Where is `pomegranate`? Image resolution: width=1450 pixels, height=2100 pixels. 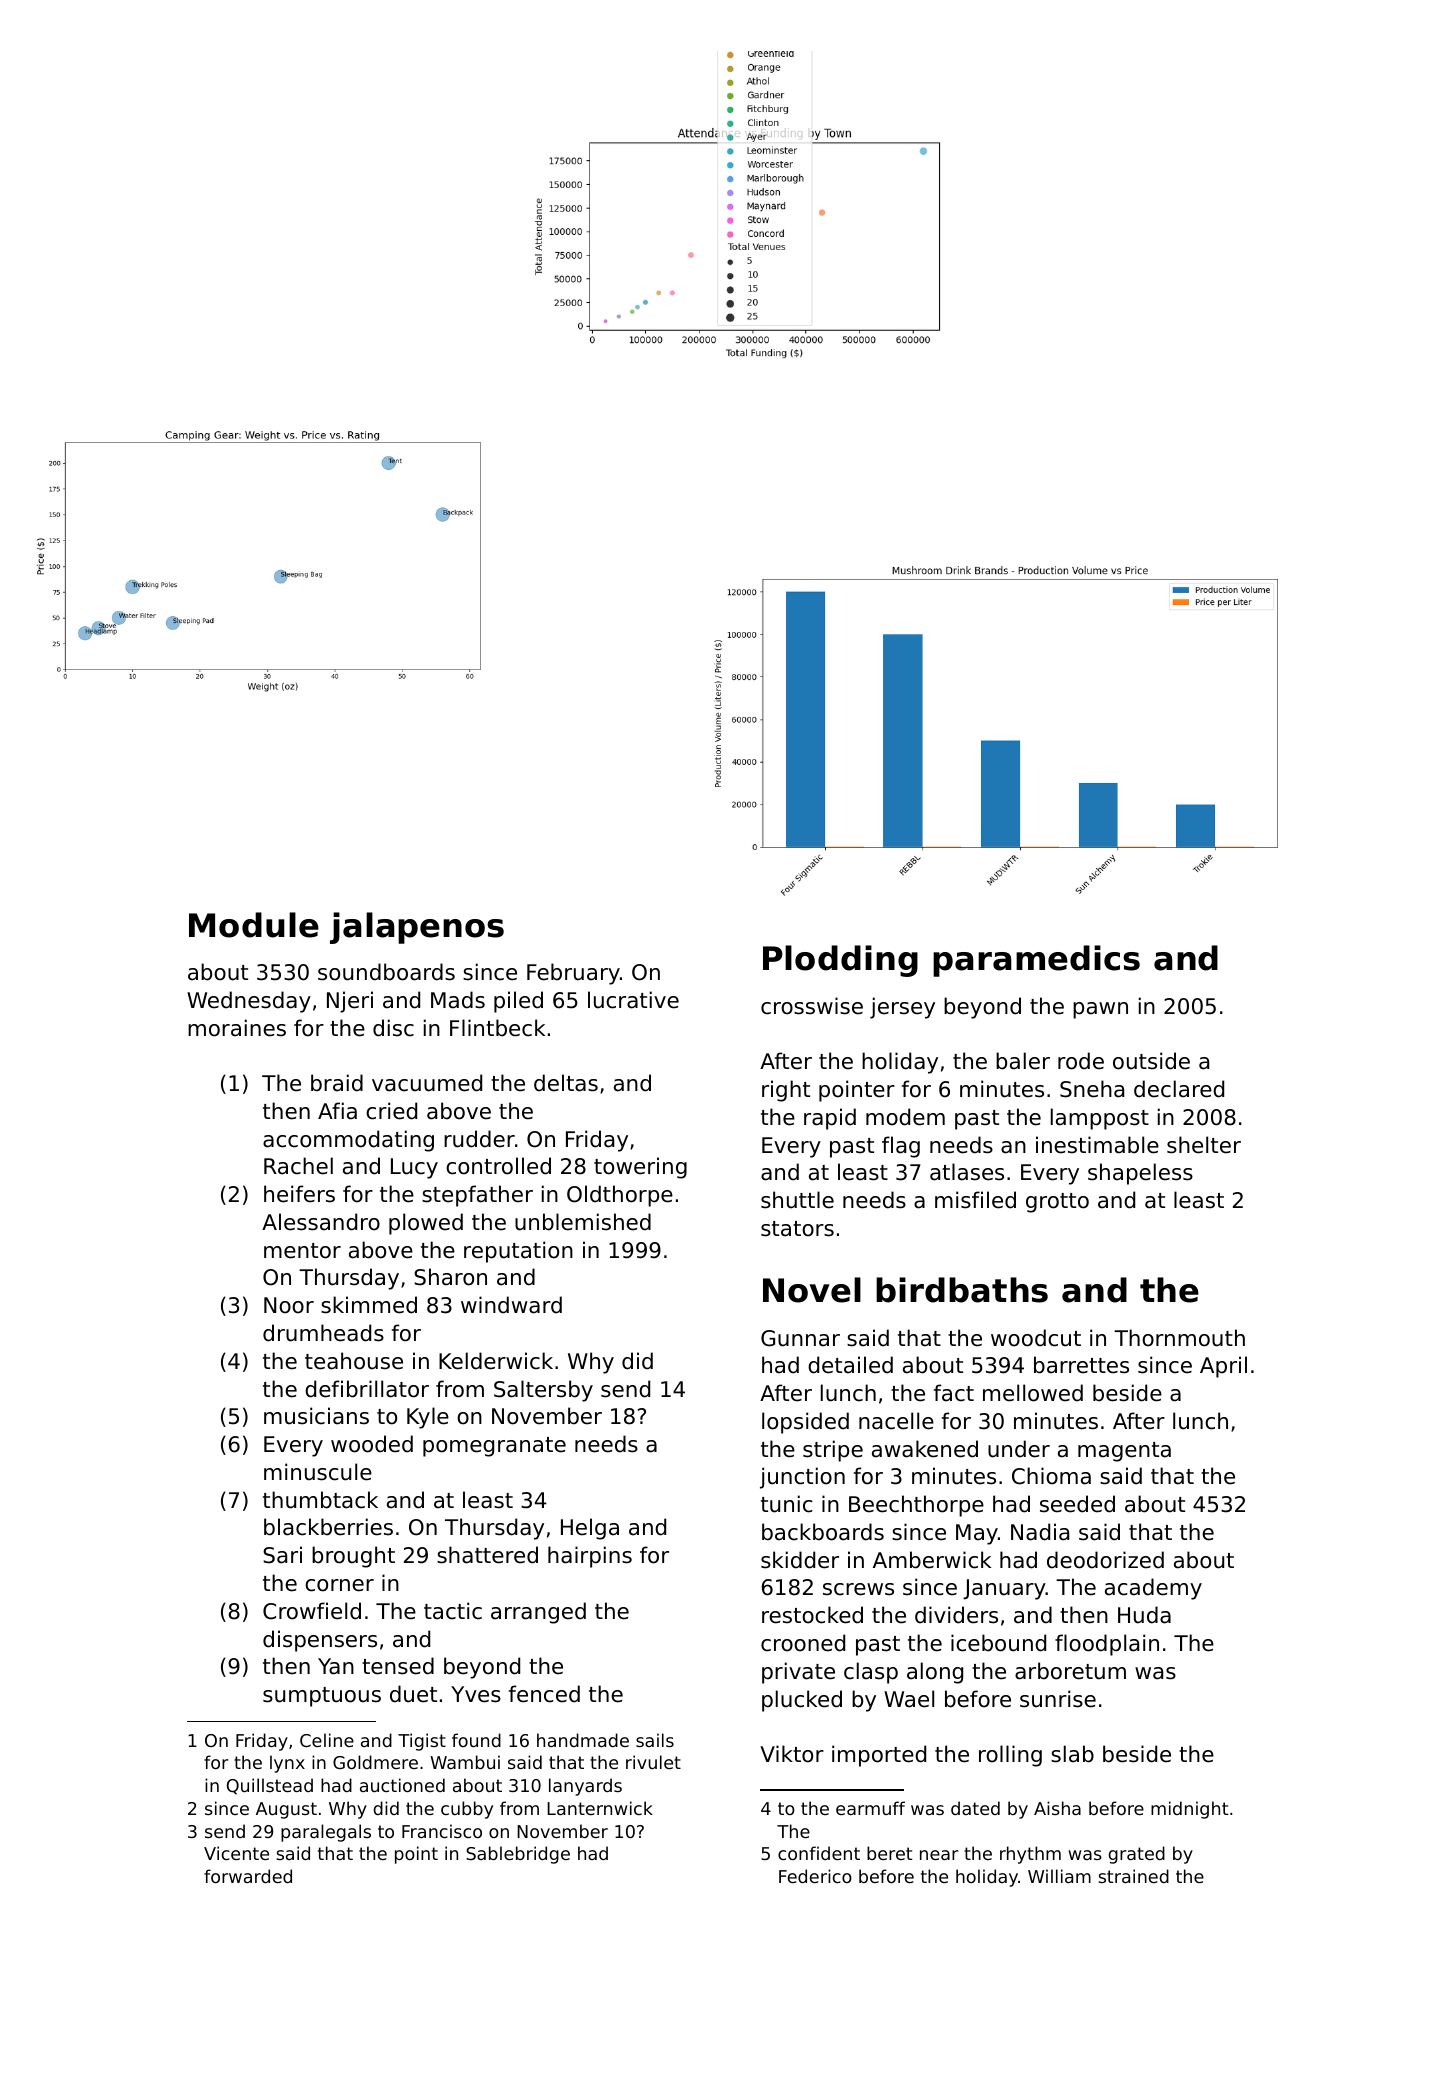 pomegranate is located at coordinates (494, 1447).
